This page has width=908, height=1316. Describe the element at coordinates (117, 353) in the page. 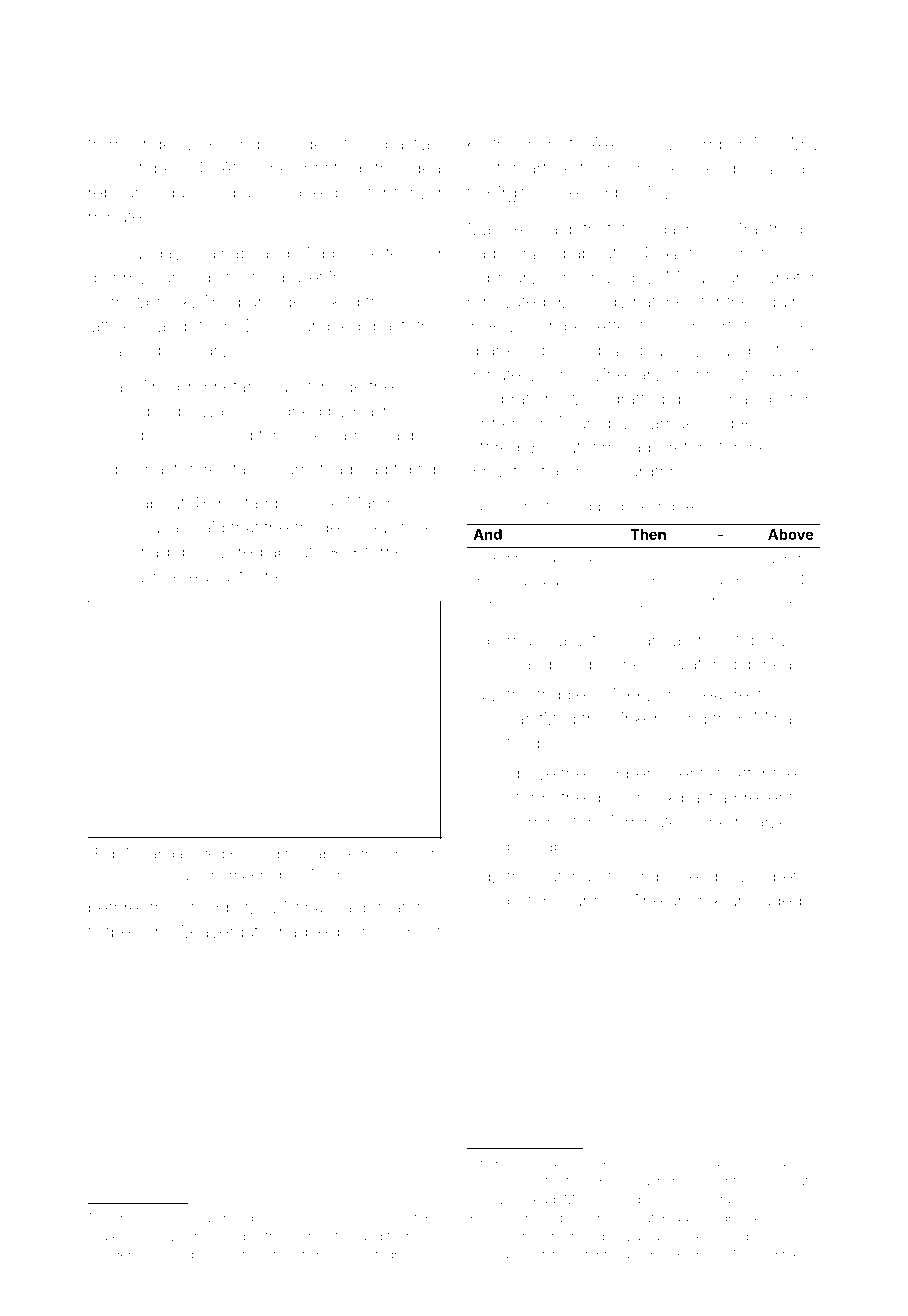

I see `uneasy` at that location.
